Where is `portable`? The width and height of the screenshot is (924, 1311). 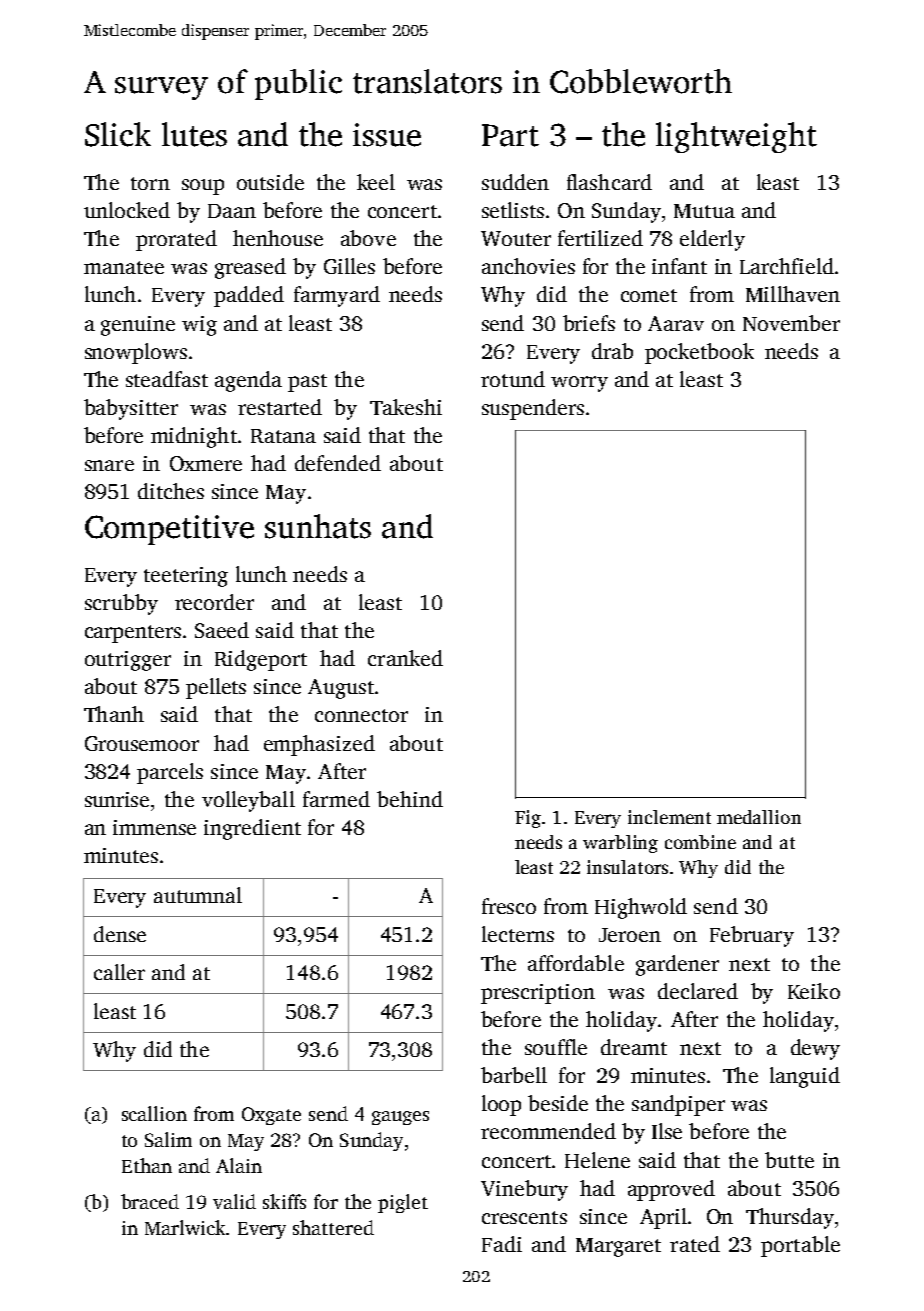
portable is located at coordinates (800, 1246).
